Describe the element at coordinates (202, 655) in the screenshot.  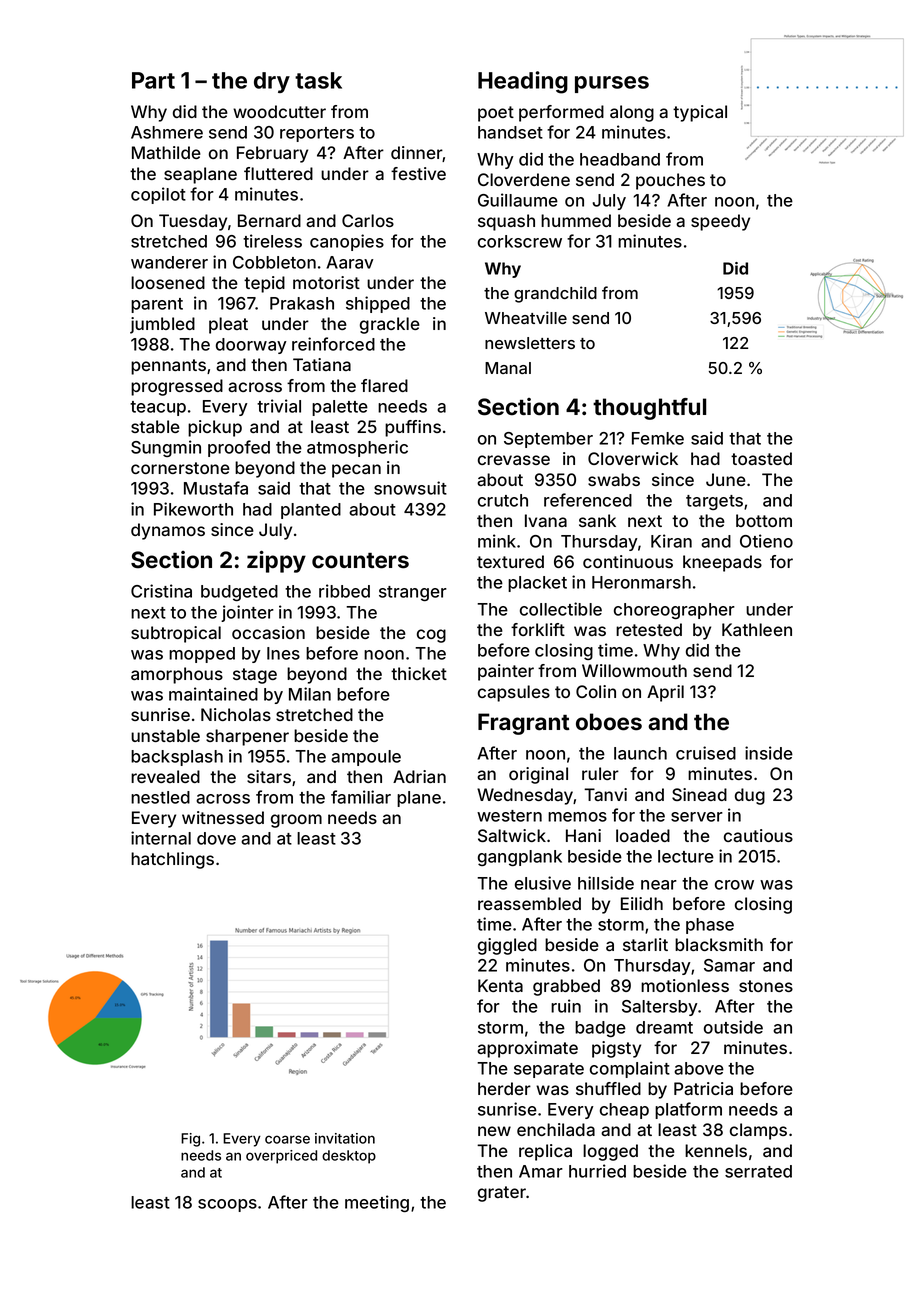
I see `mopped` at that location.
